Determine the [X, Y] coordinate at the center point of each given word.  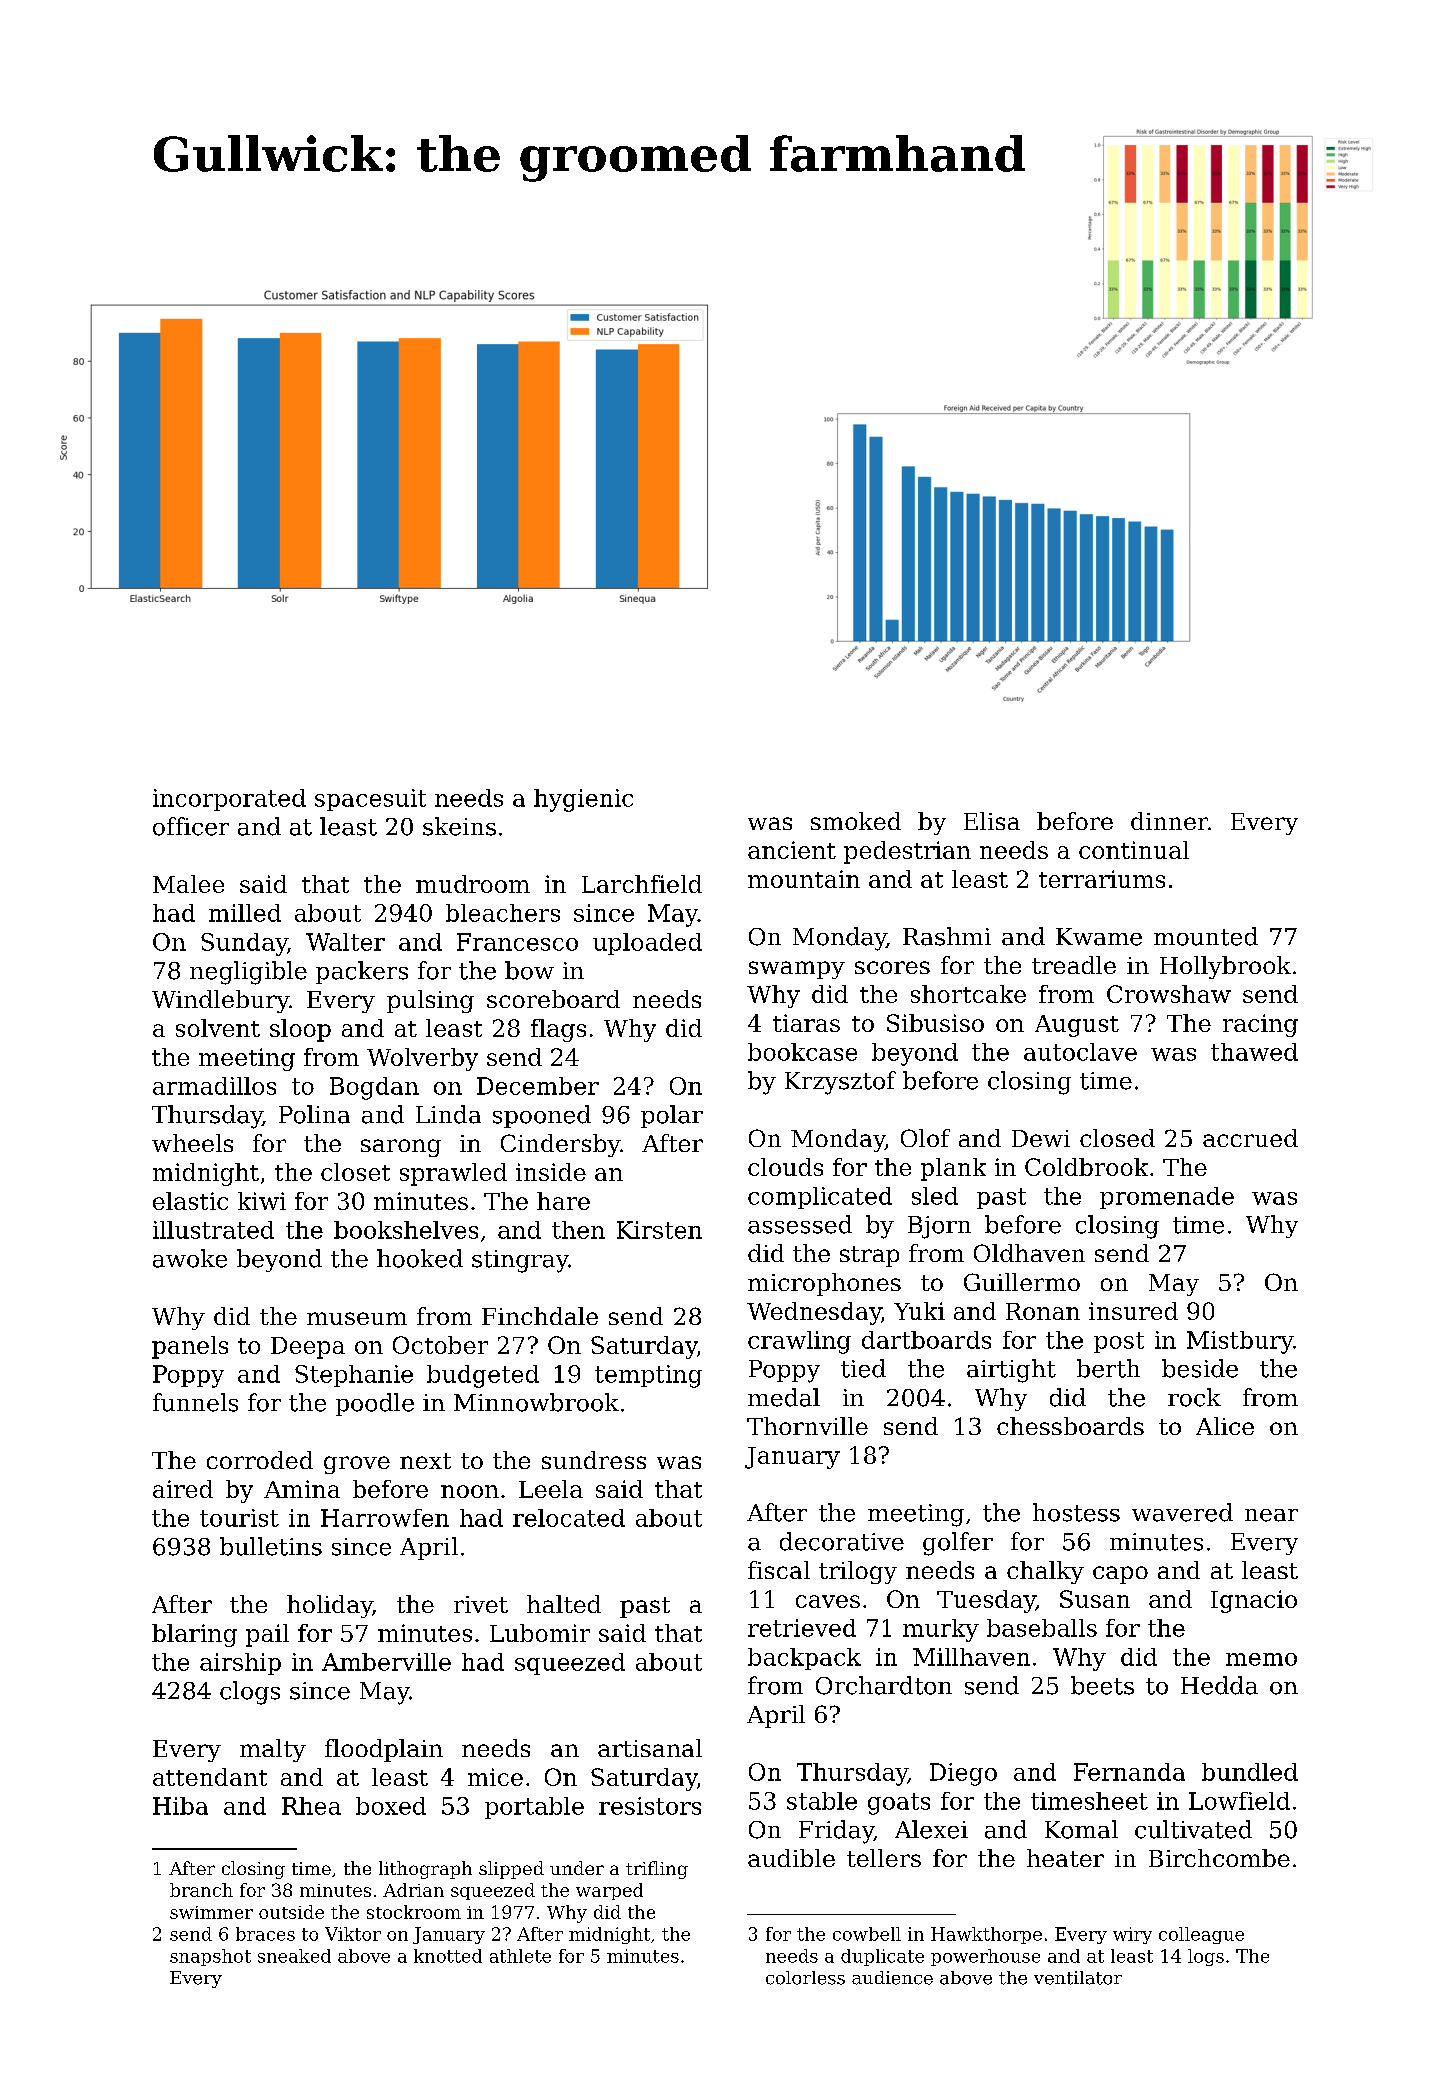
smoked [856, 821]
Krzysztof [840, 1083]
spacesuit [370, 800]
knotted [448, 1956]
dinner [1169, 821]
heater [1065, 1858]
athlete [520, 1956]
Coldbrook [1086, 1167]
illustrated [213, 1230]
